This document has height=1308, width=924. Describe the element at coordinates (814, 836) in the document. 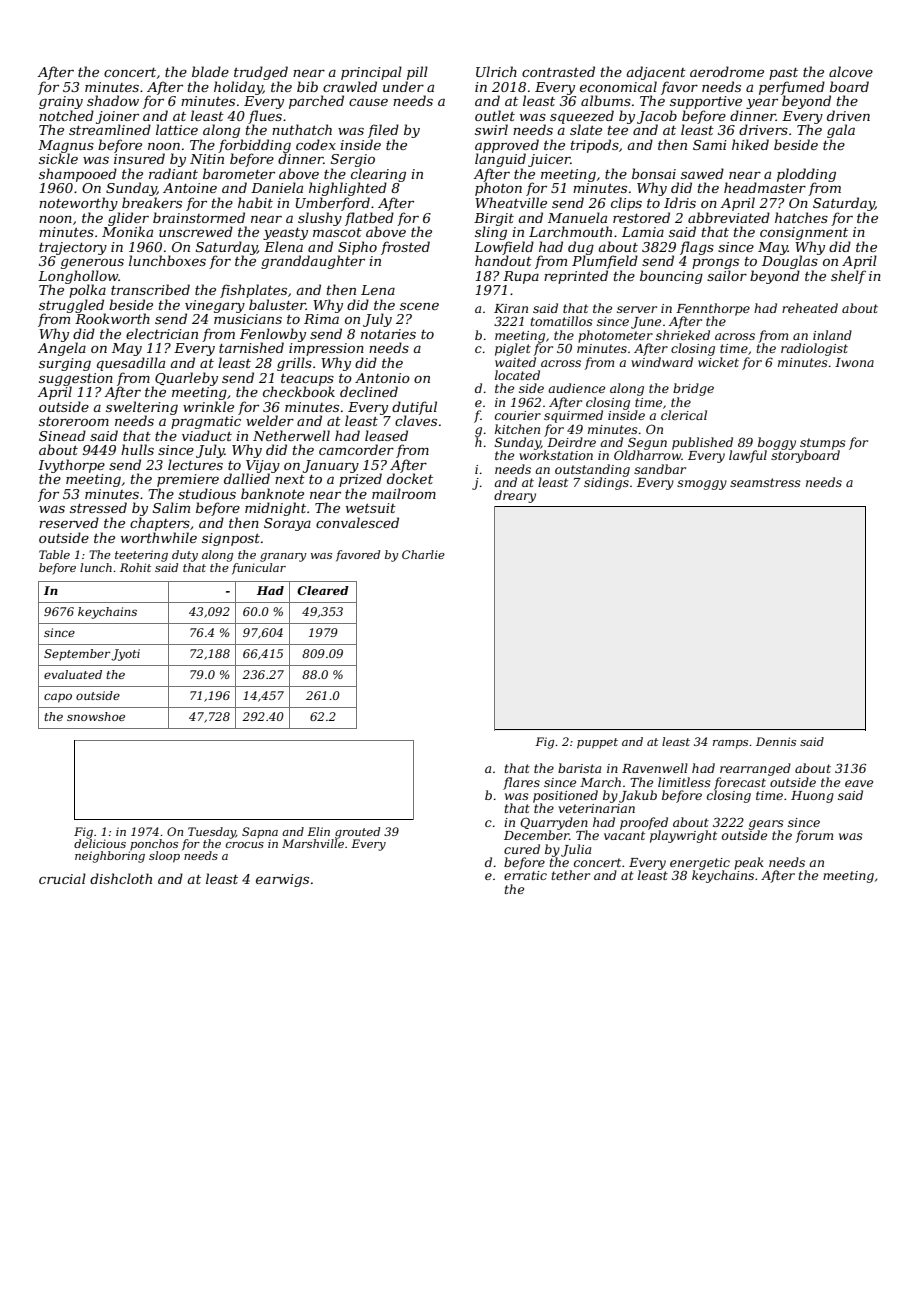

I see `forum` at that location.
